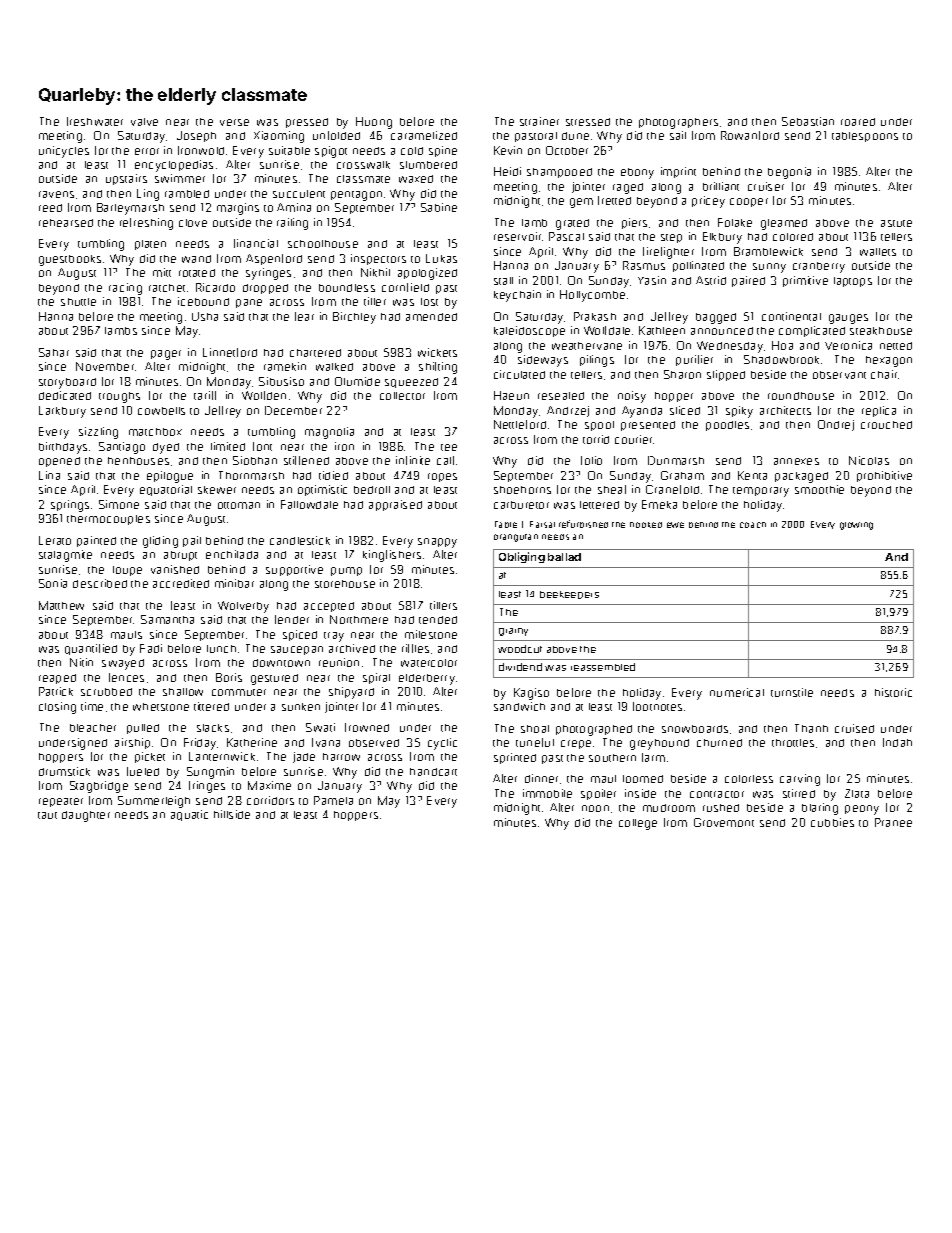 This document has width=952, height=1233. Describe the element at coordinates (144, 122) in the document. I see `valve` at that location.
